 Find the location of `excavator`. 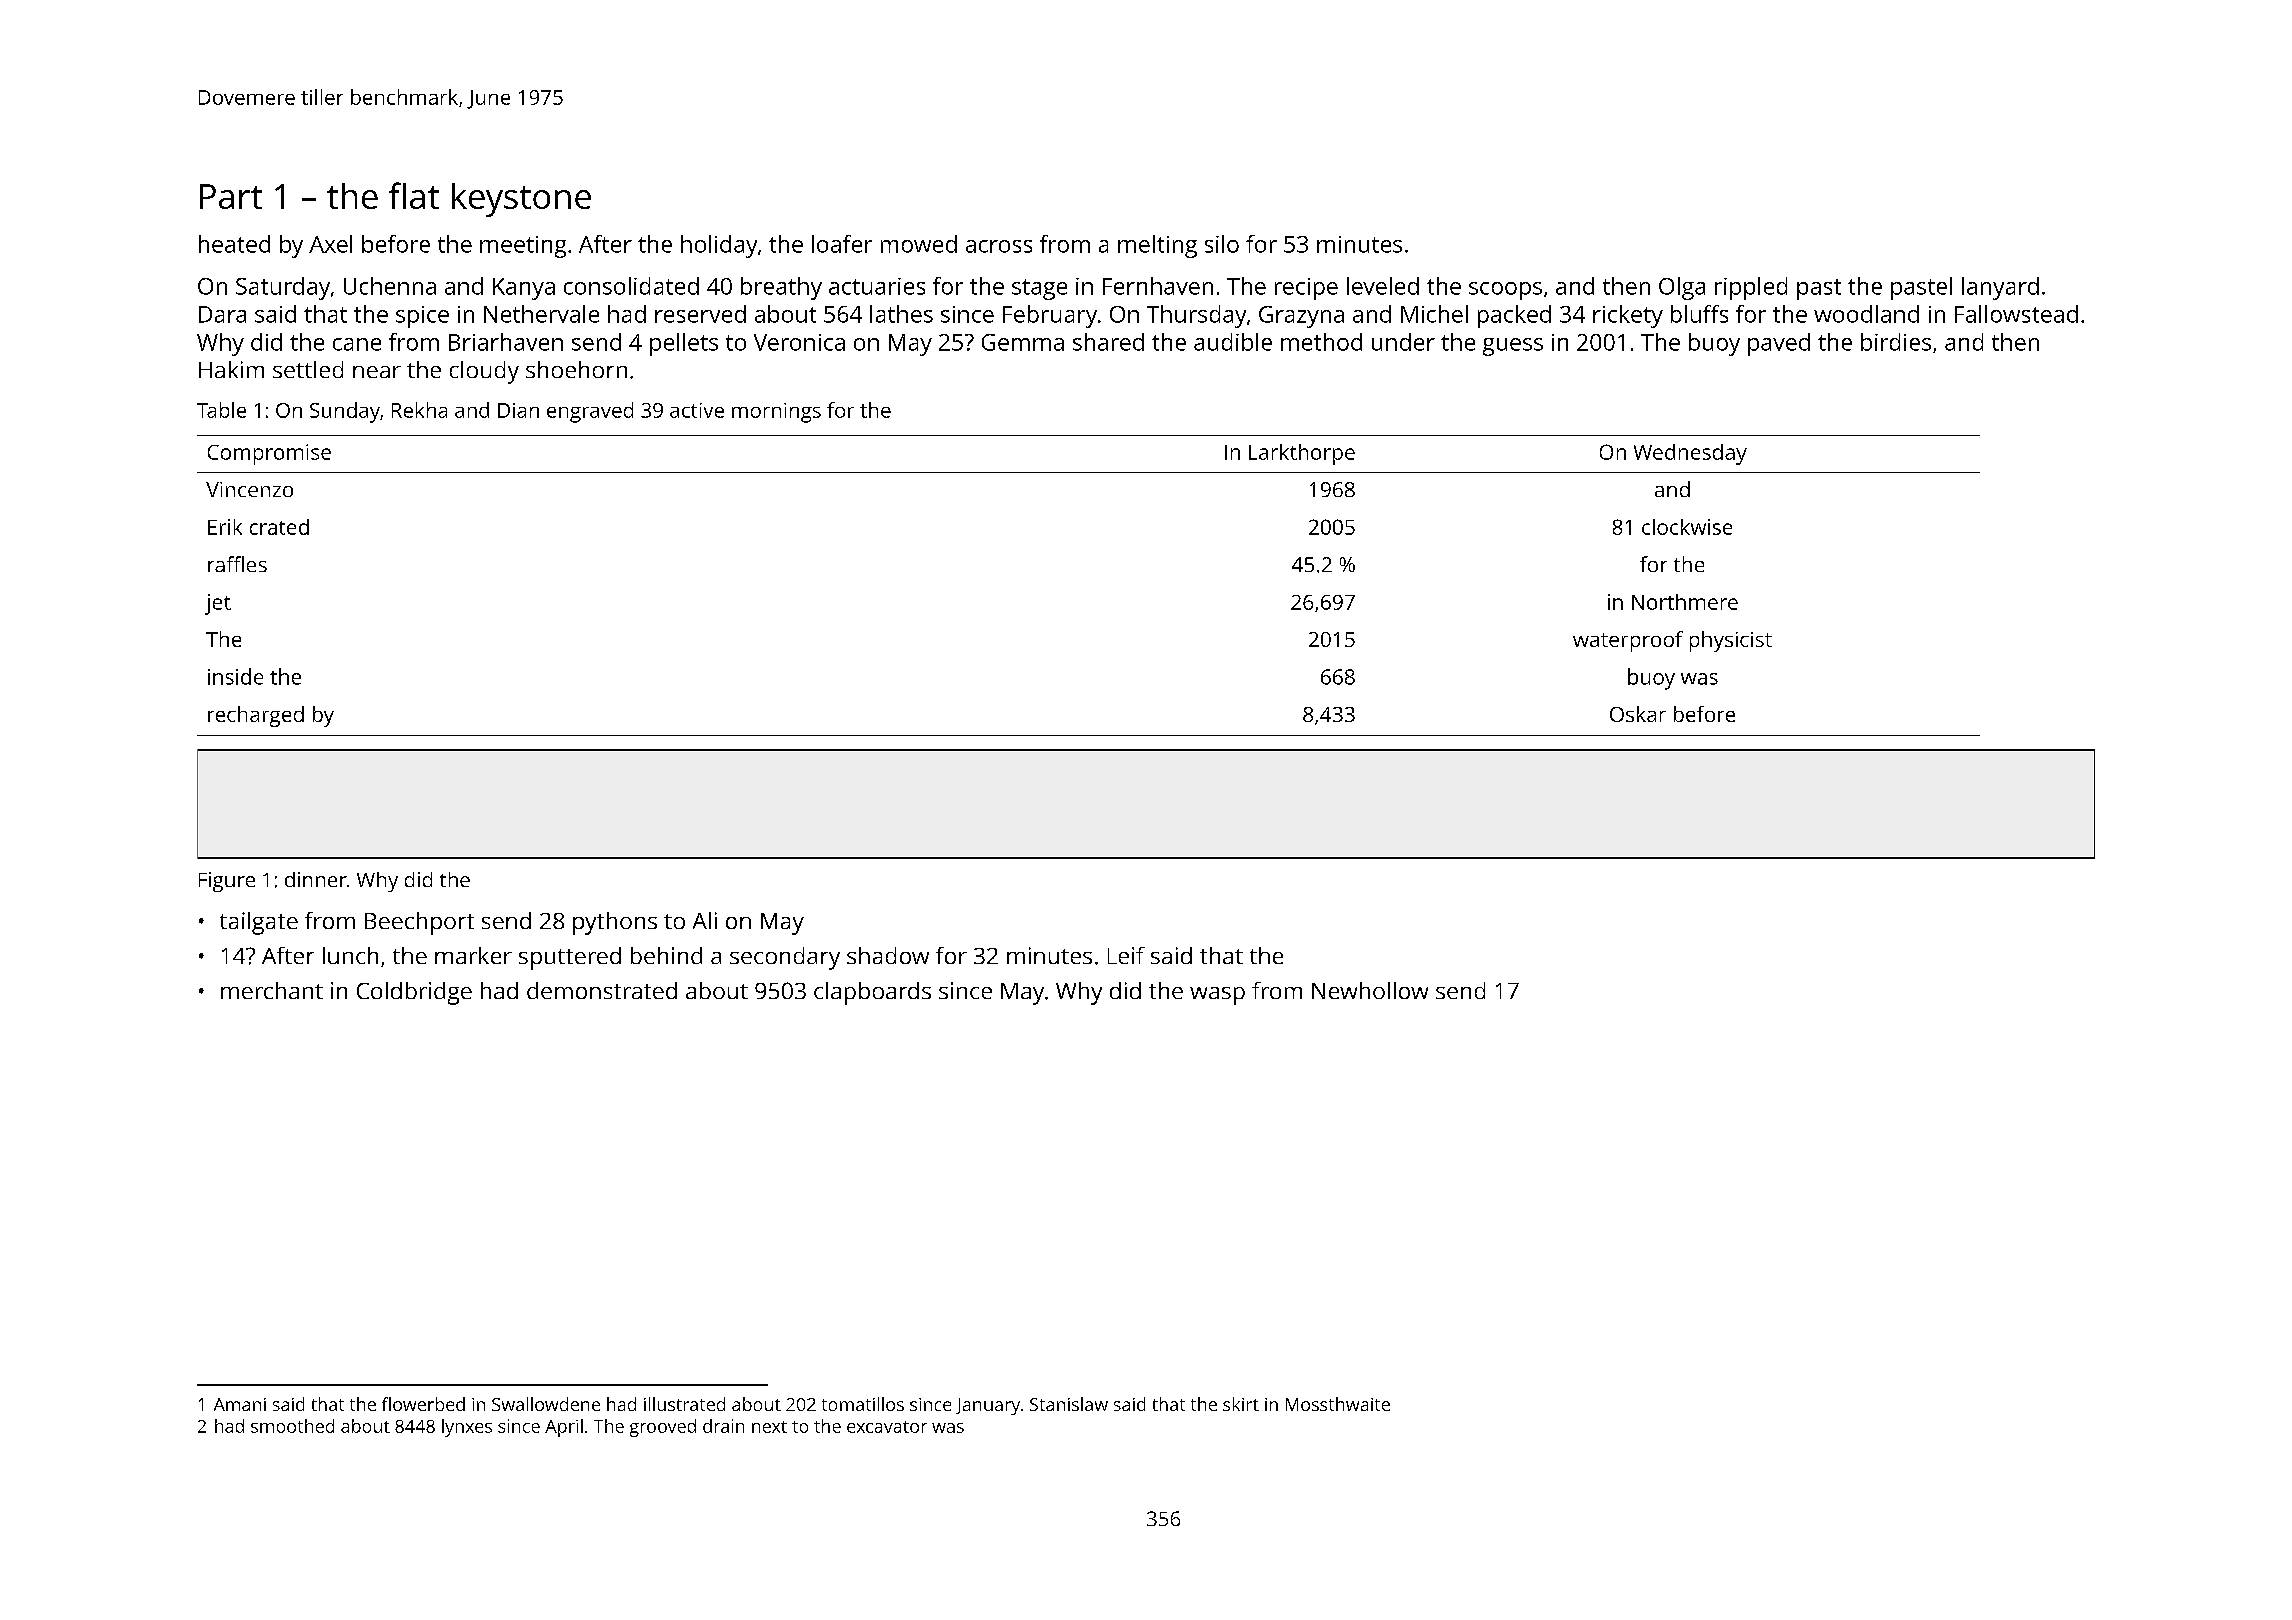

excavator is located at coordinates (887, 1427).
